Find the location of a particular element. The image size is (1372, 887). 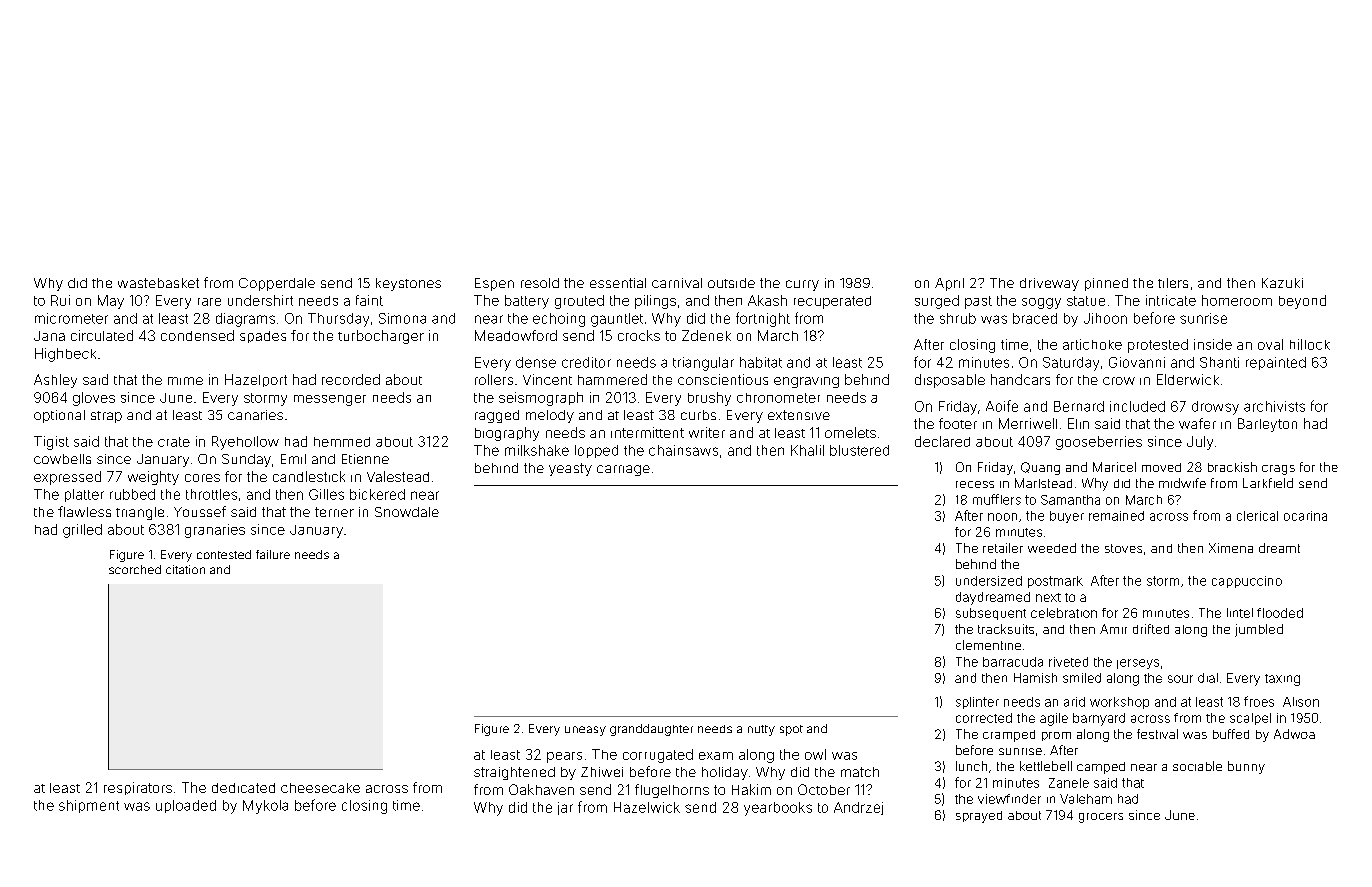

shrub is located at coordinates (958, 318).
